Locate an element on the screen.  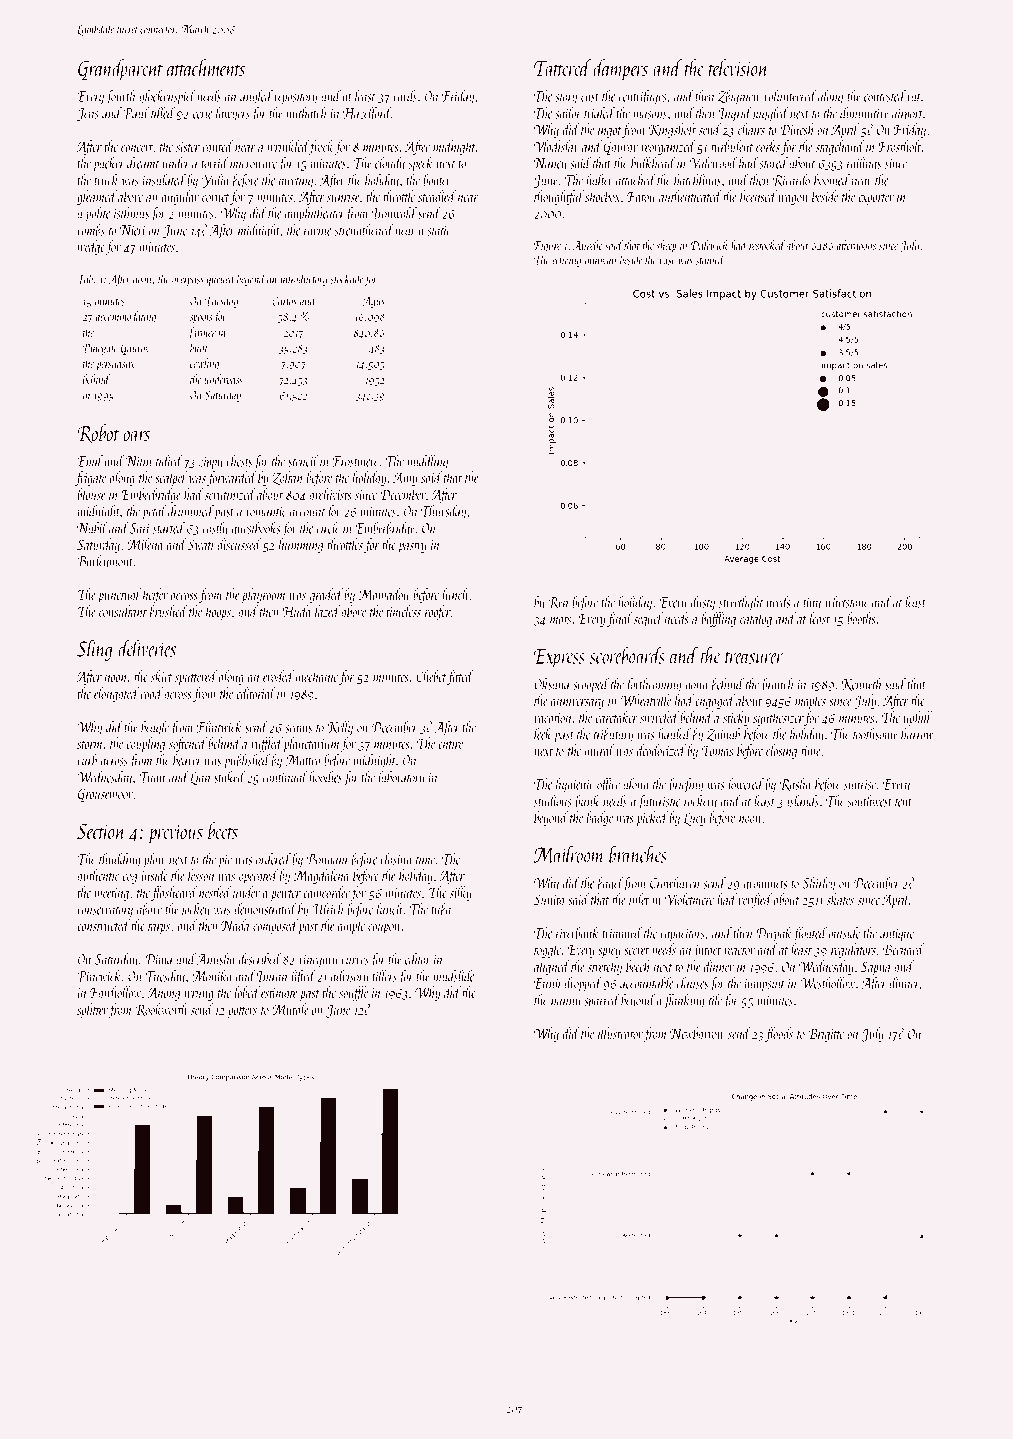
Grandparent is located at coordinates (120, 70).
